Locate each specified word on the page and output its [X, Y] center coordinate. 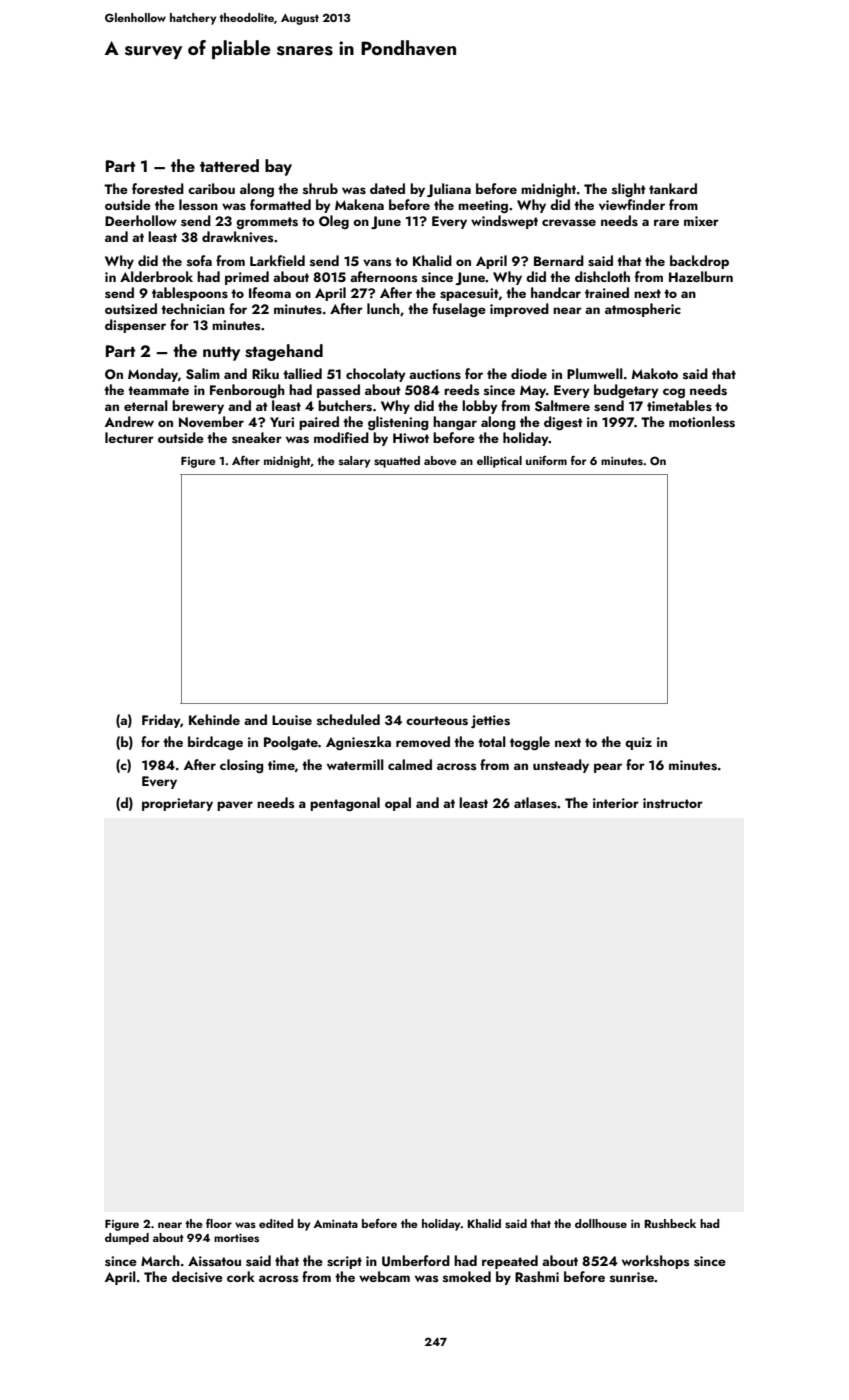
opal [398, 804]
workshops [655, 1262]
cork [241, 1276]
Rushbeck [670, 1223]
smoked [467, 1276]
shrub [320, 188]
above [440, 460]
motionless [702, 422]
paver [235, 806]
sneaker [257, 438]
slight [629, 190]
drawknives [237, 236]
